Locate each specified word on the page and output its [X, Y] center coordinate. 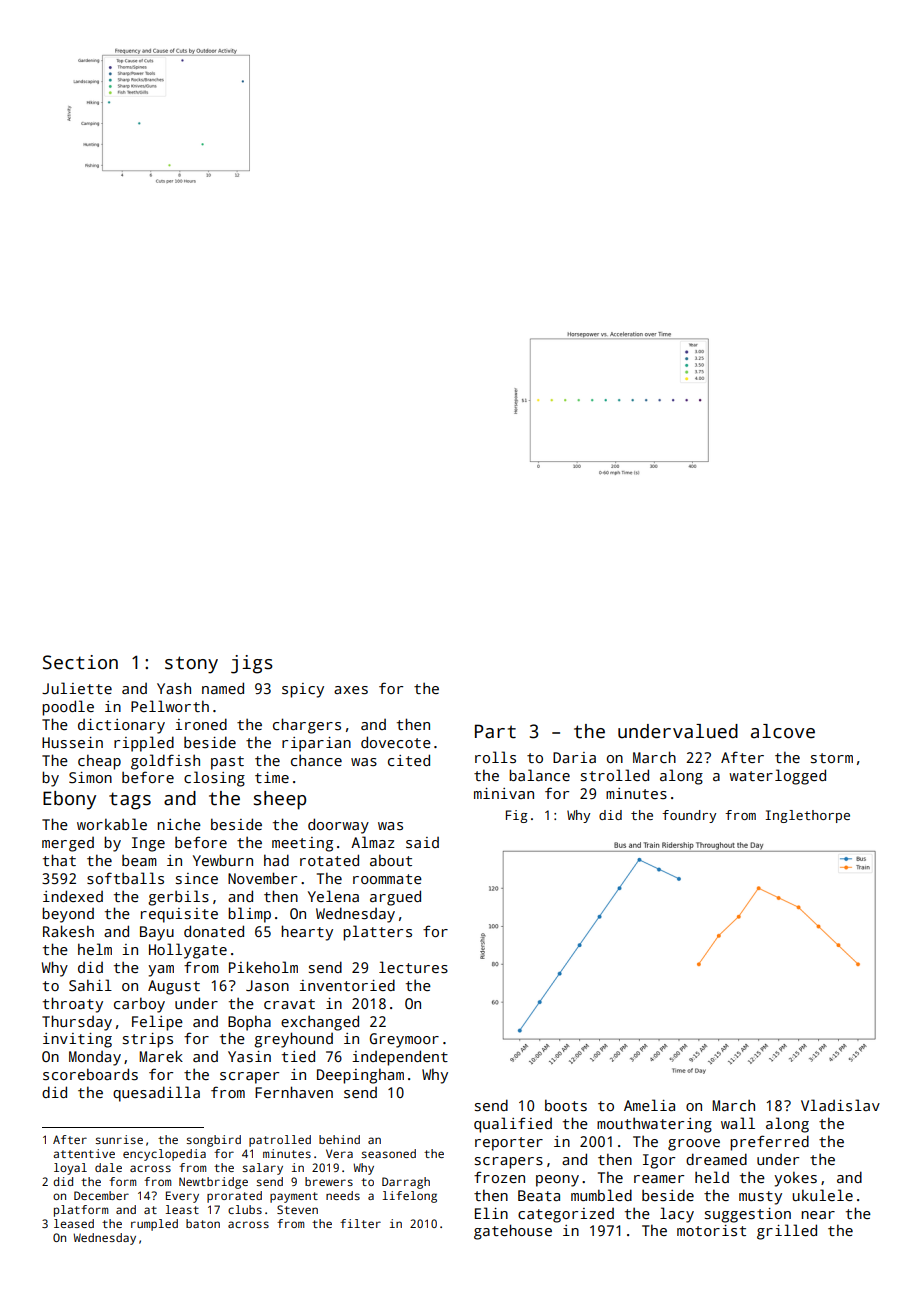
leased [74, 1223]
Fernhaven [294, 1092]
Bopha [249, 1023]
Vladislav [840, 1105]
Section [80, 662]
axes [351, 690]
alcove [783, 731]
